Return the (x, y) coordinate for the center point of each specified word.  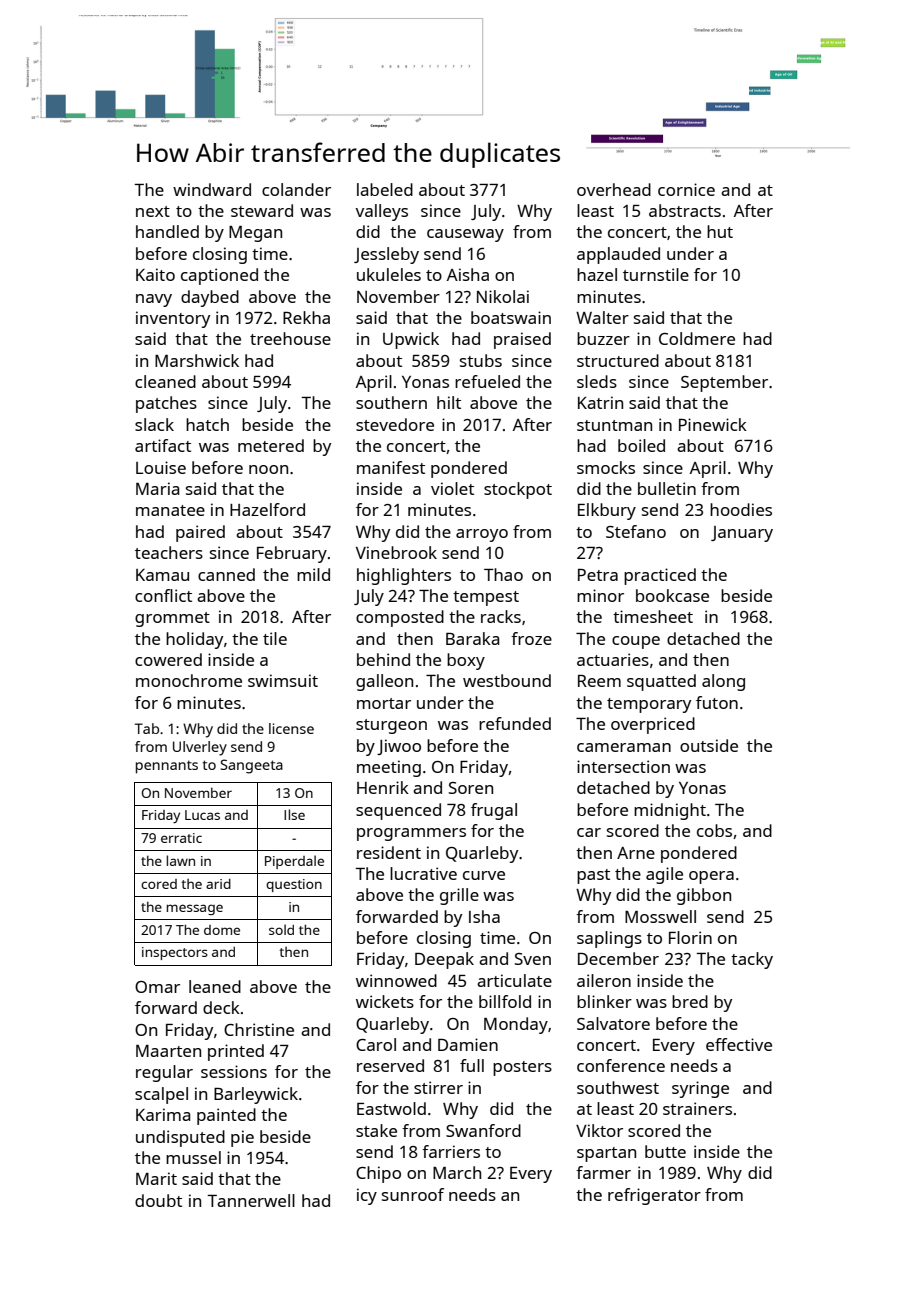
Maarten (168, 1051)
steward (262, 210)
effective (739, 1044)
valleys (382, 212)
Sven (533, 959)
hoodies (741, 509)
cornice (686, 189)
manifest (391, 467)
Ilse (294, 814)
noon (268, 469)
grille (459, 896)
